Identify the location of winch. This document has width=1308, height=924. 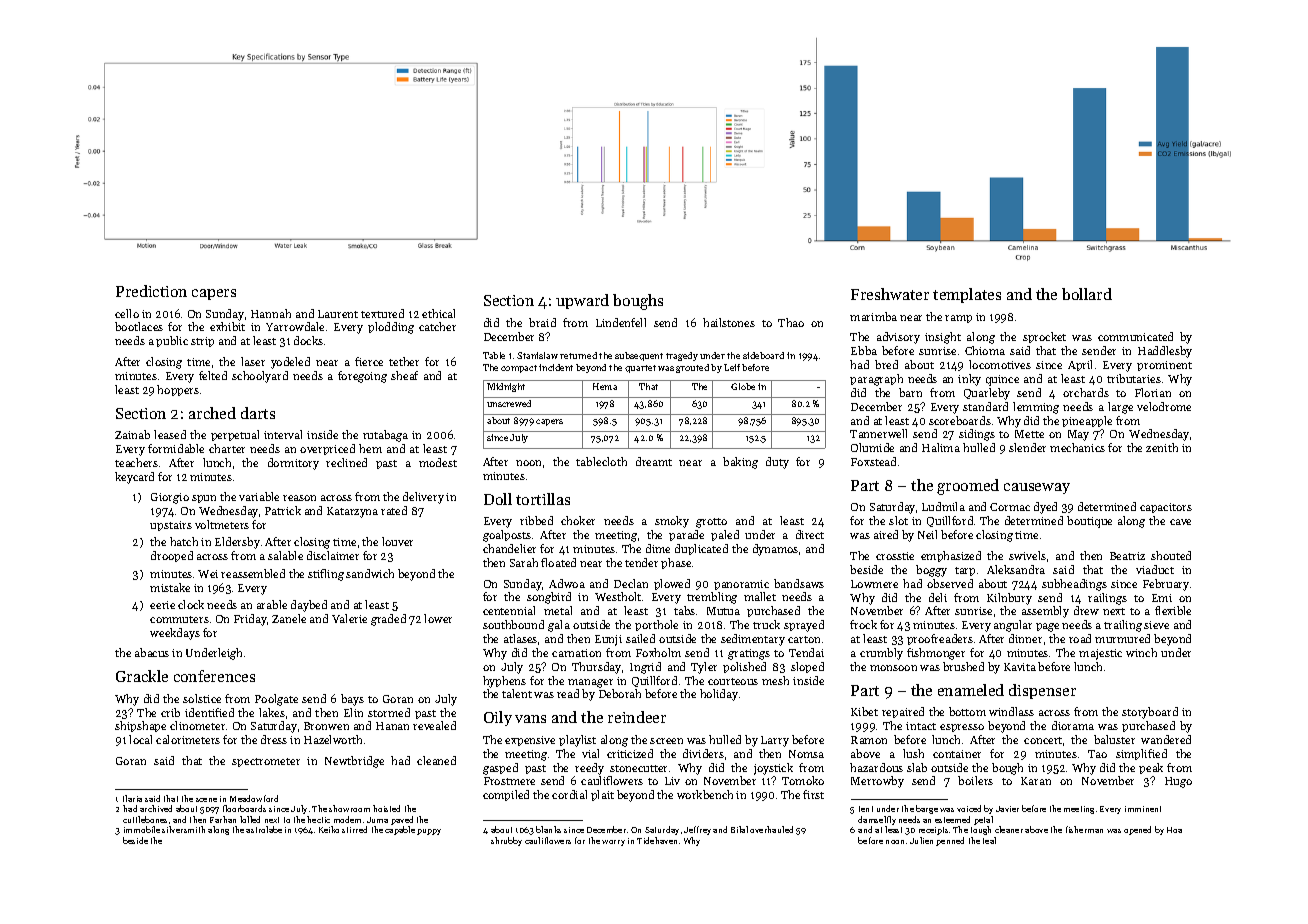
(1141, 652).
